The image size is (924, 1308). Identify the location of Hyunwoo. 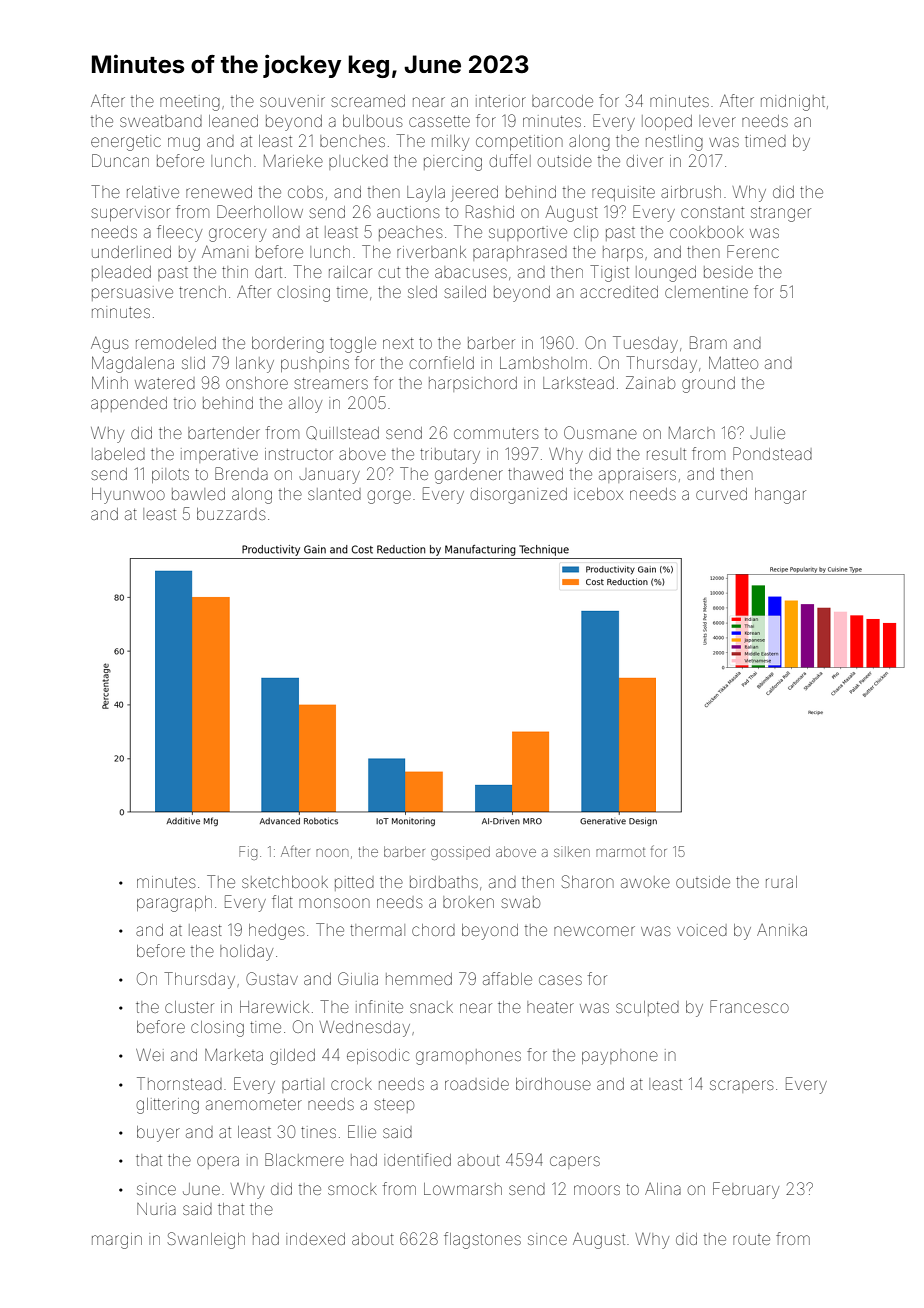
(128, 496).
